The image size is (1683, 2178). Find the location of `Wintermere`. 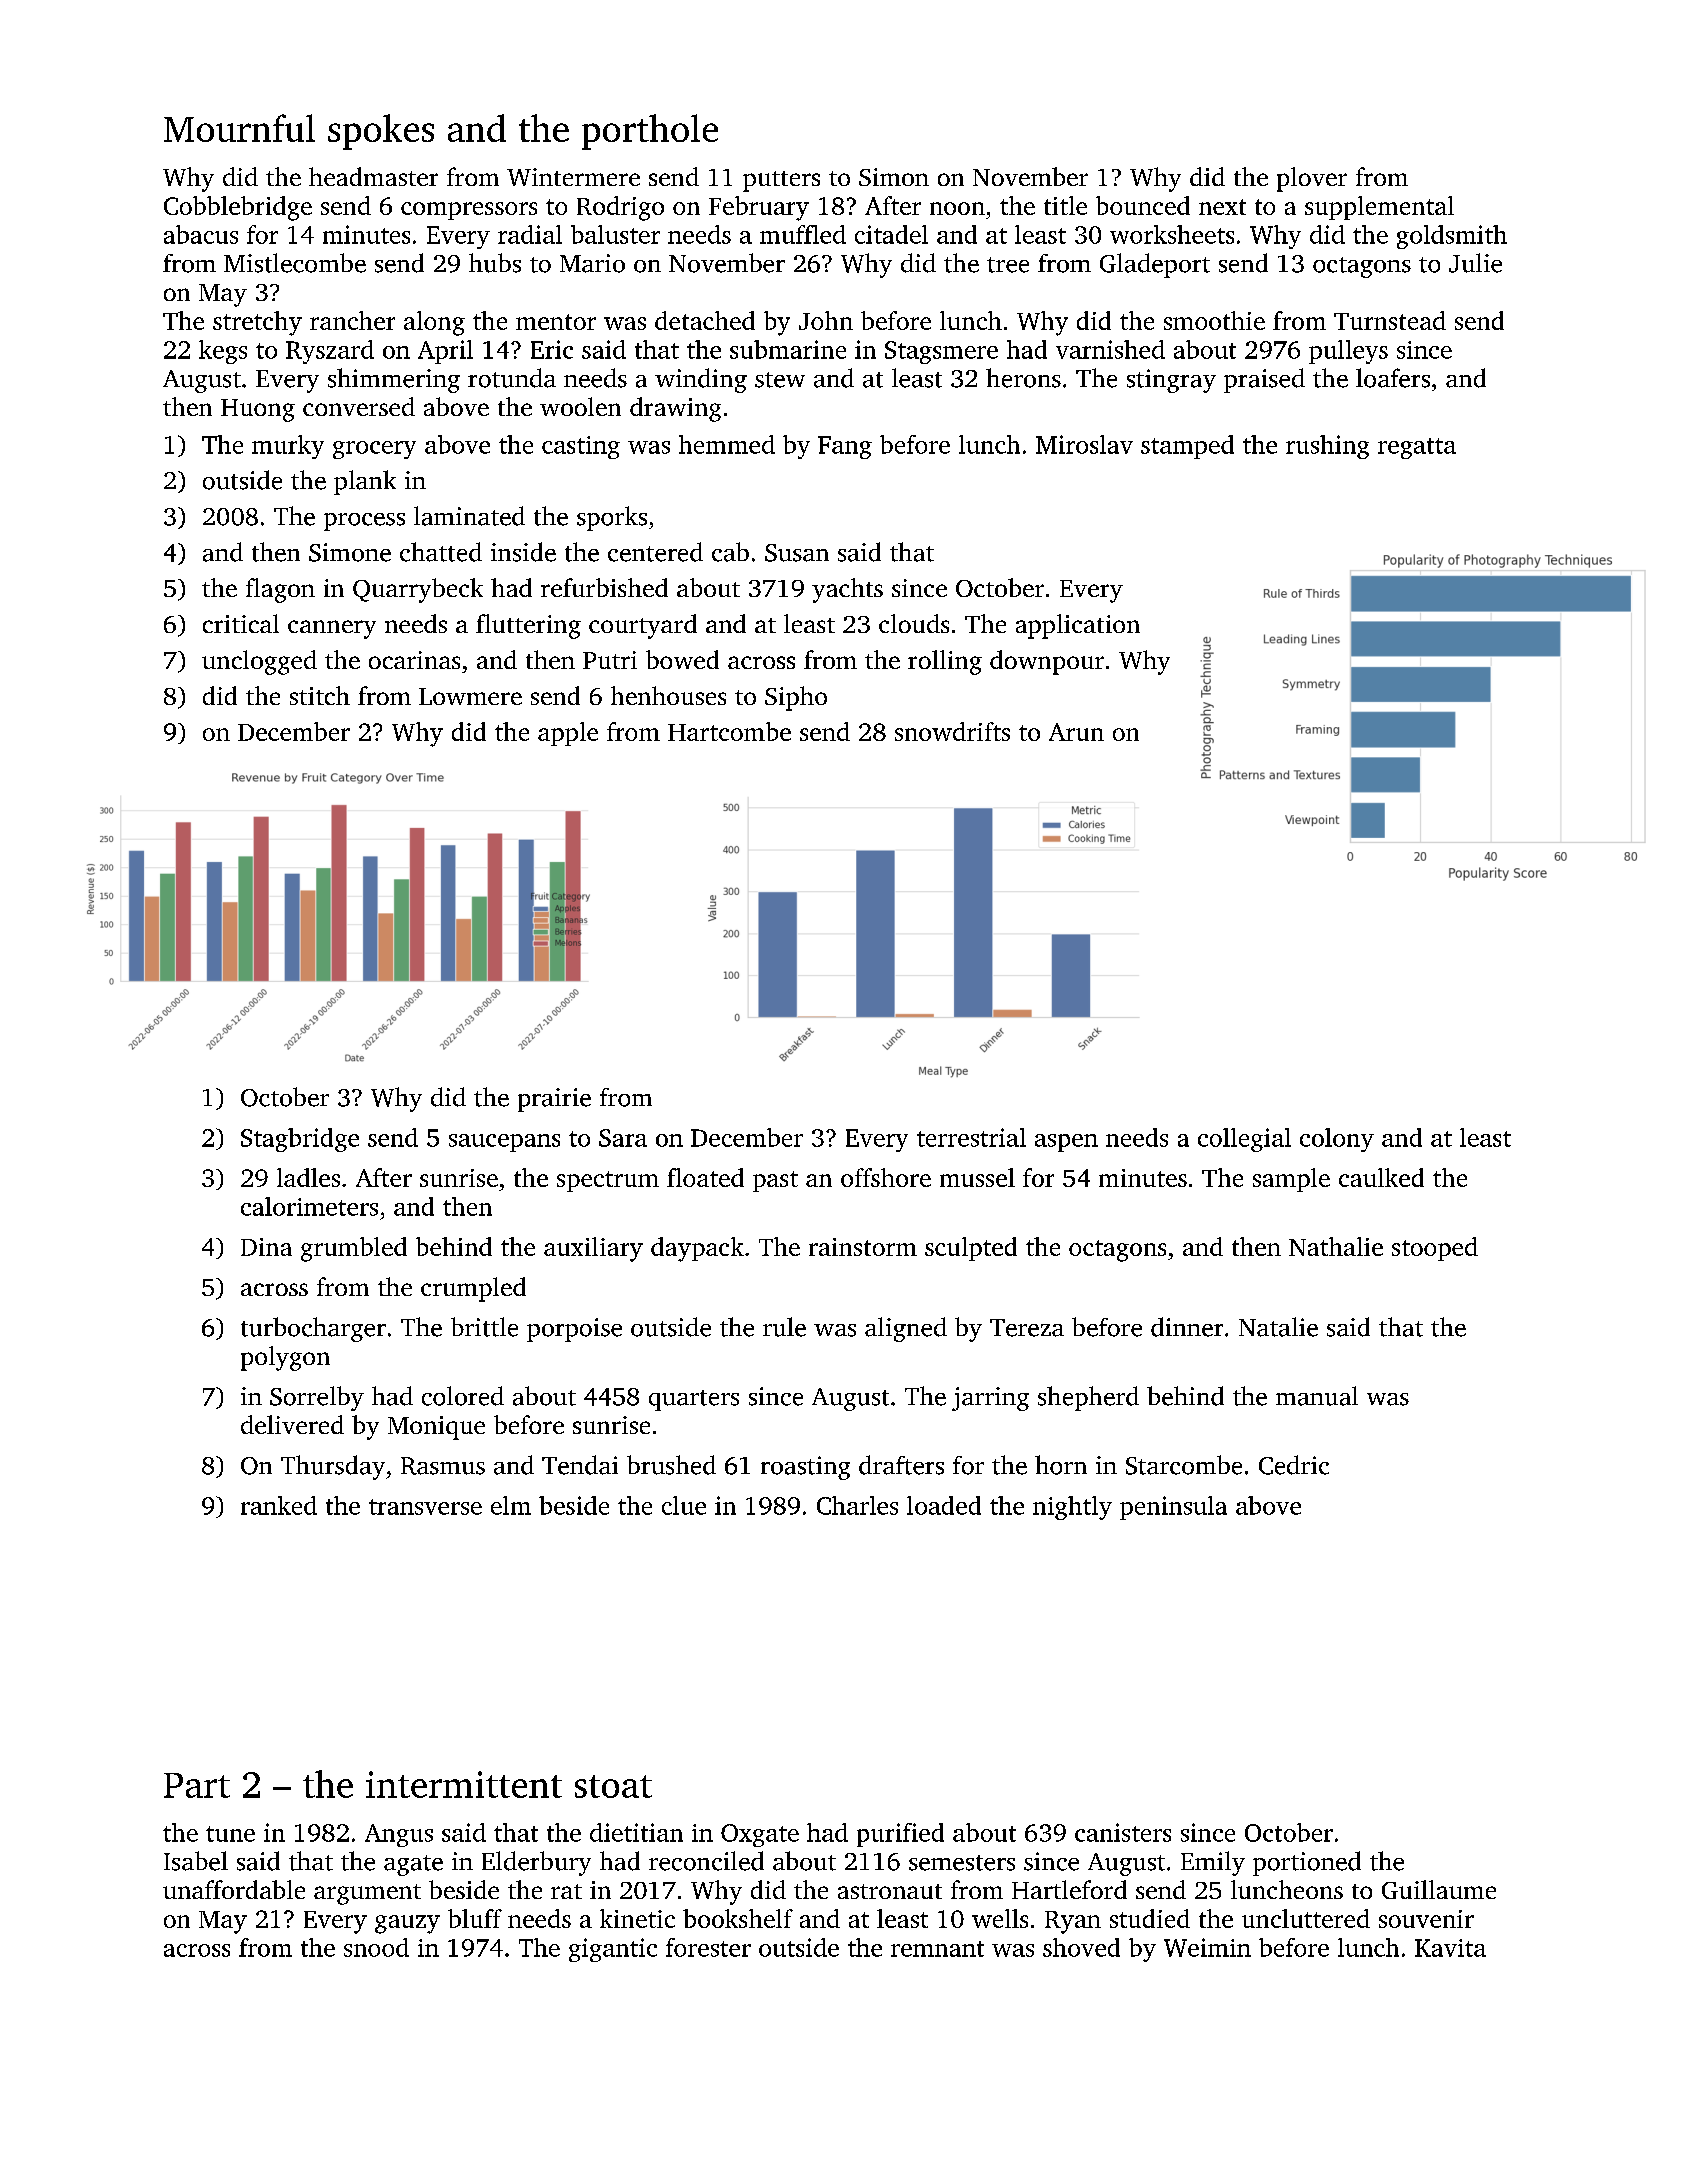

Wintermere is located at coordinates (573, 177).
